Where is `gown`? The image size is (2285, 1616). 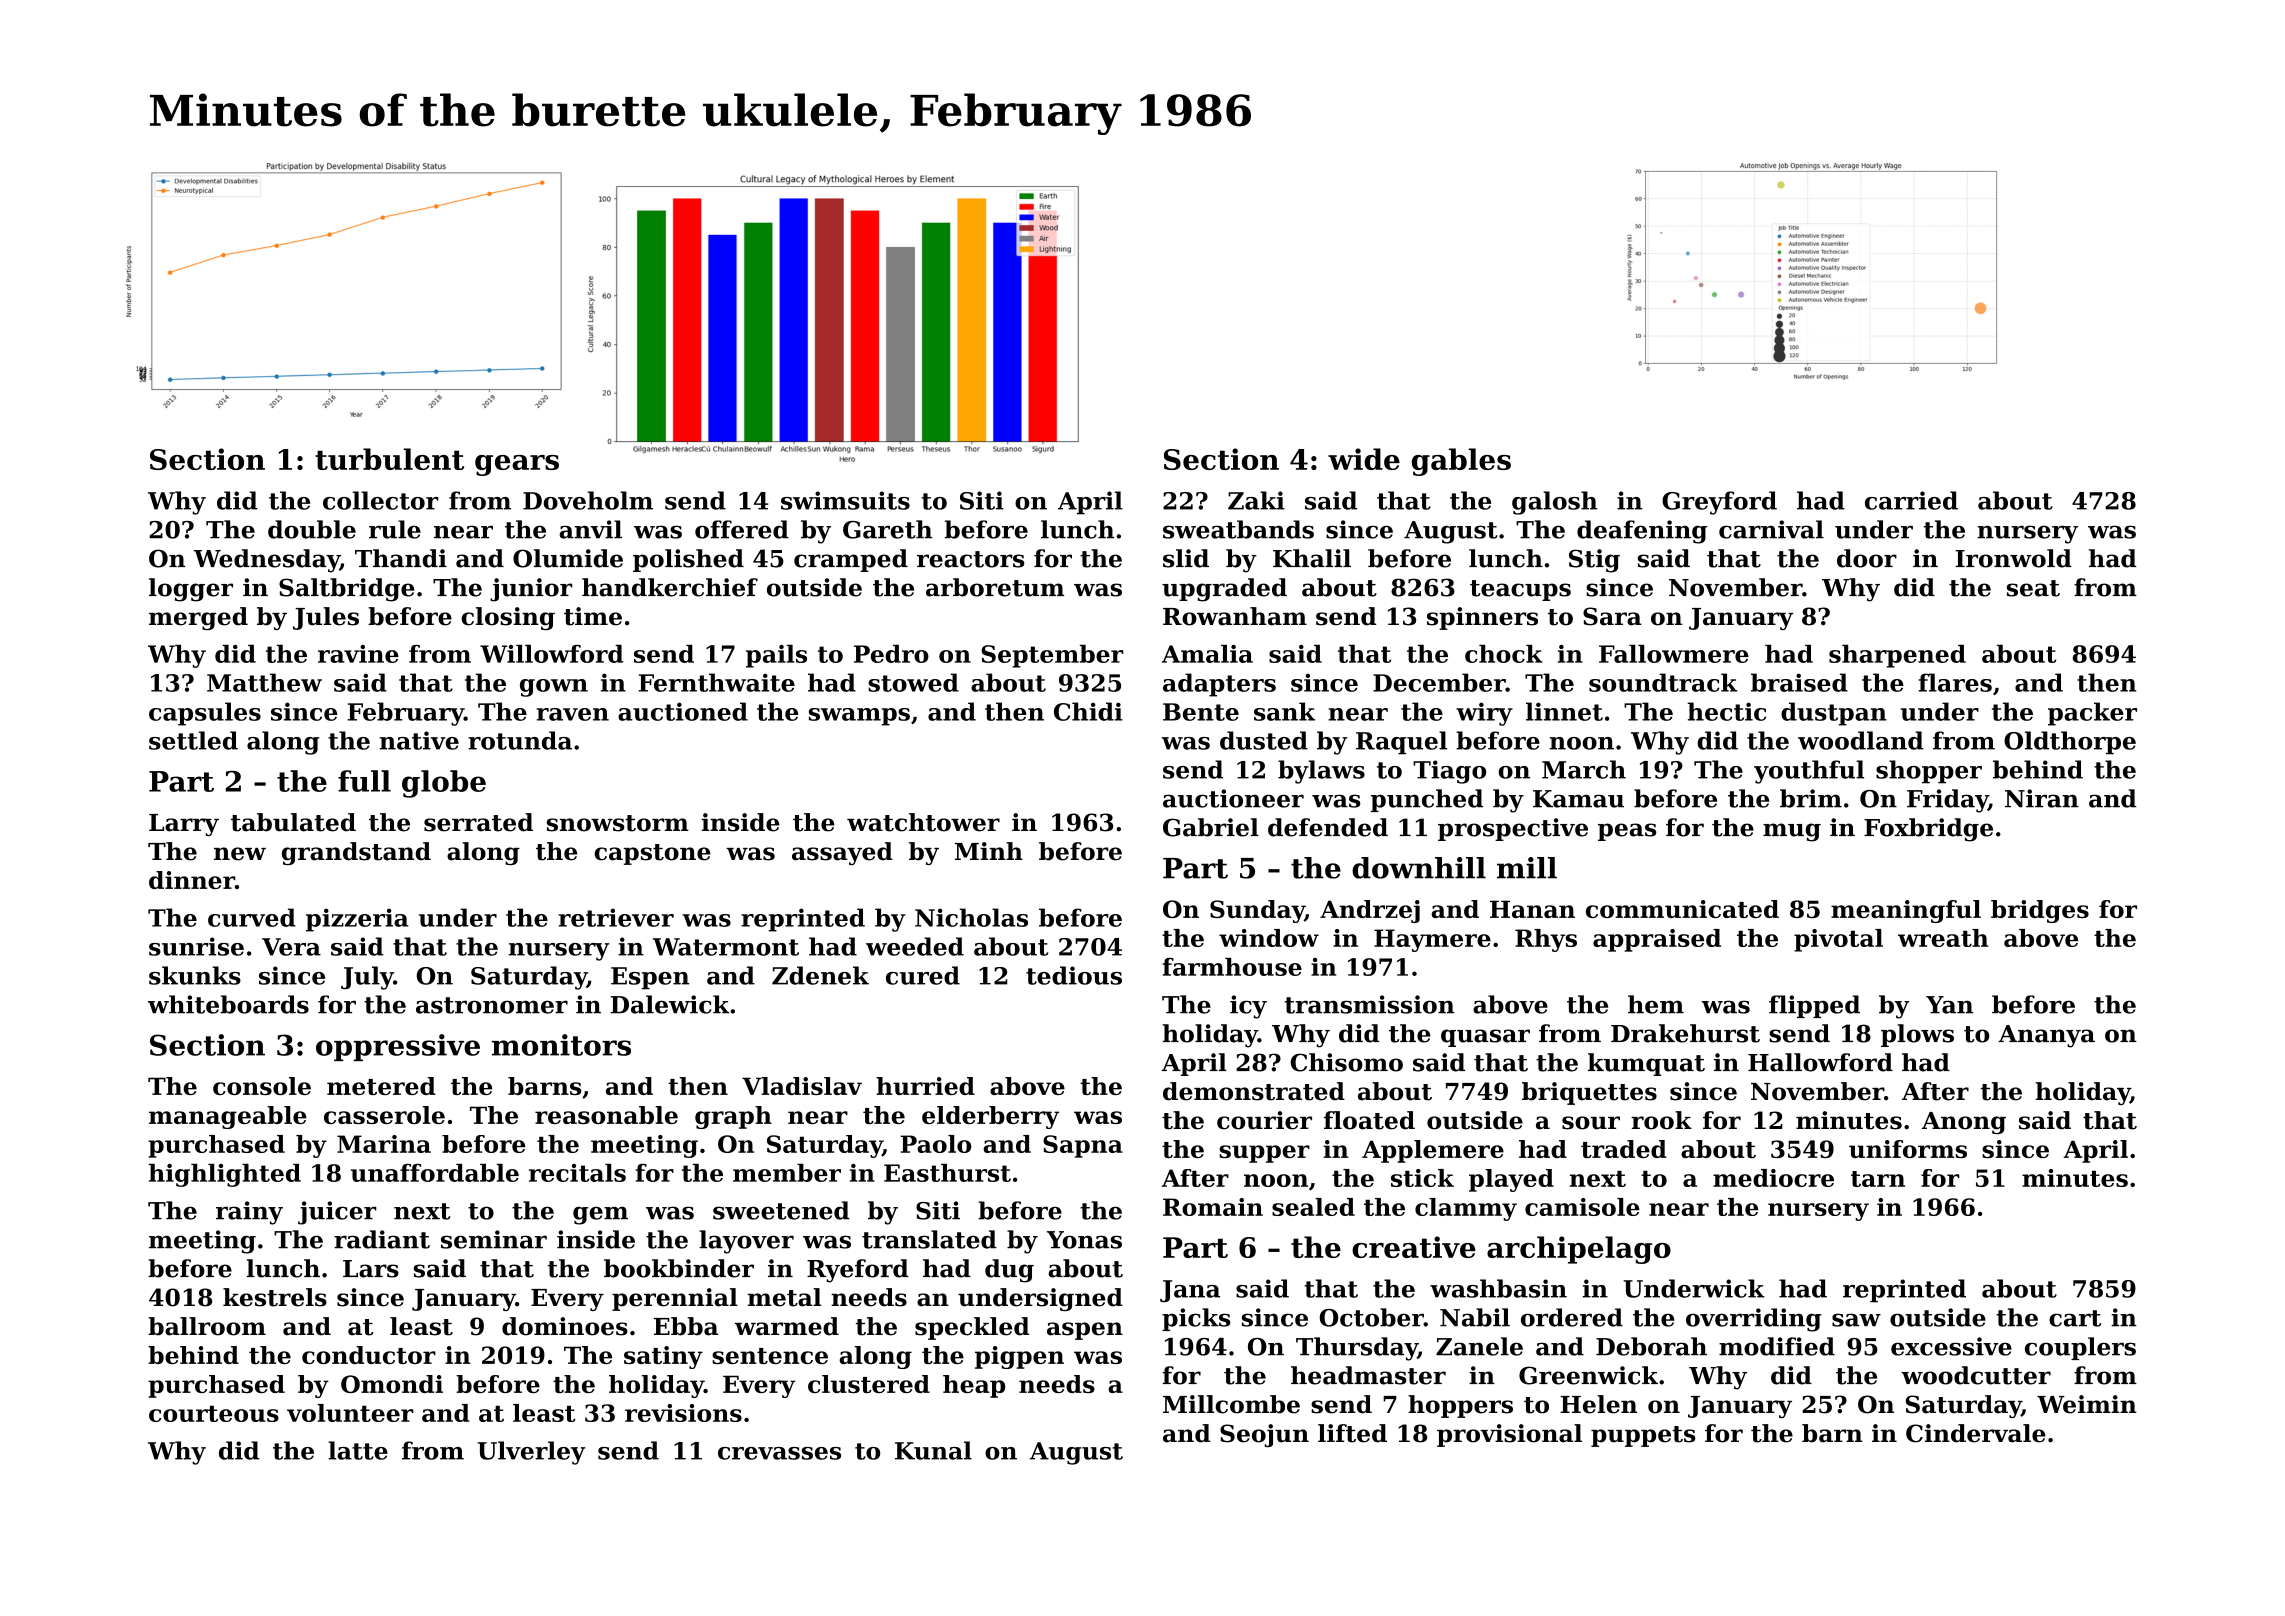
gown is located at coordinates (554, 688).
